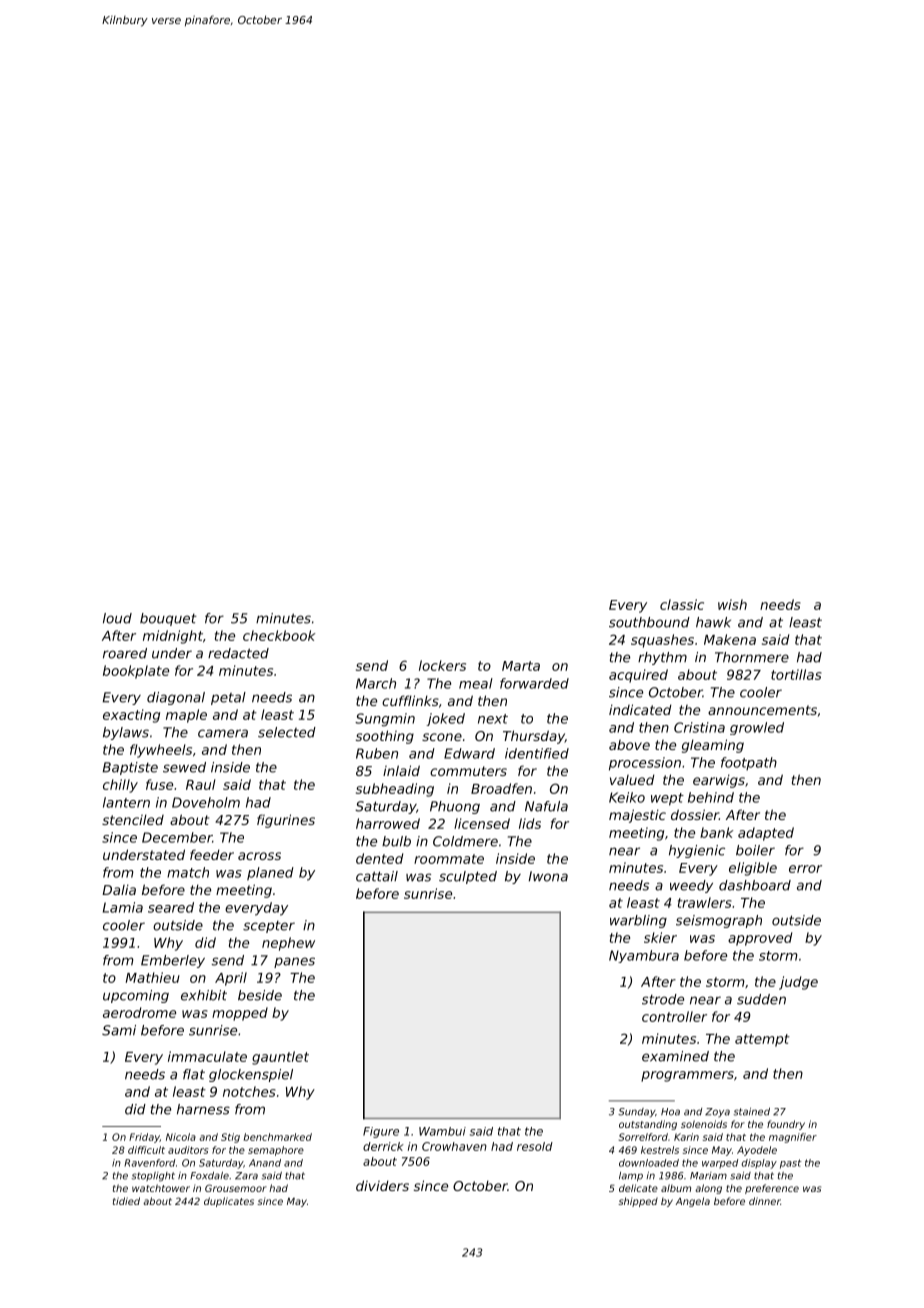  I want to click on growled, so click(757, 728).
